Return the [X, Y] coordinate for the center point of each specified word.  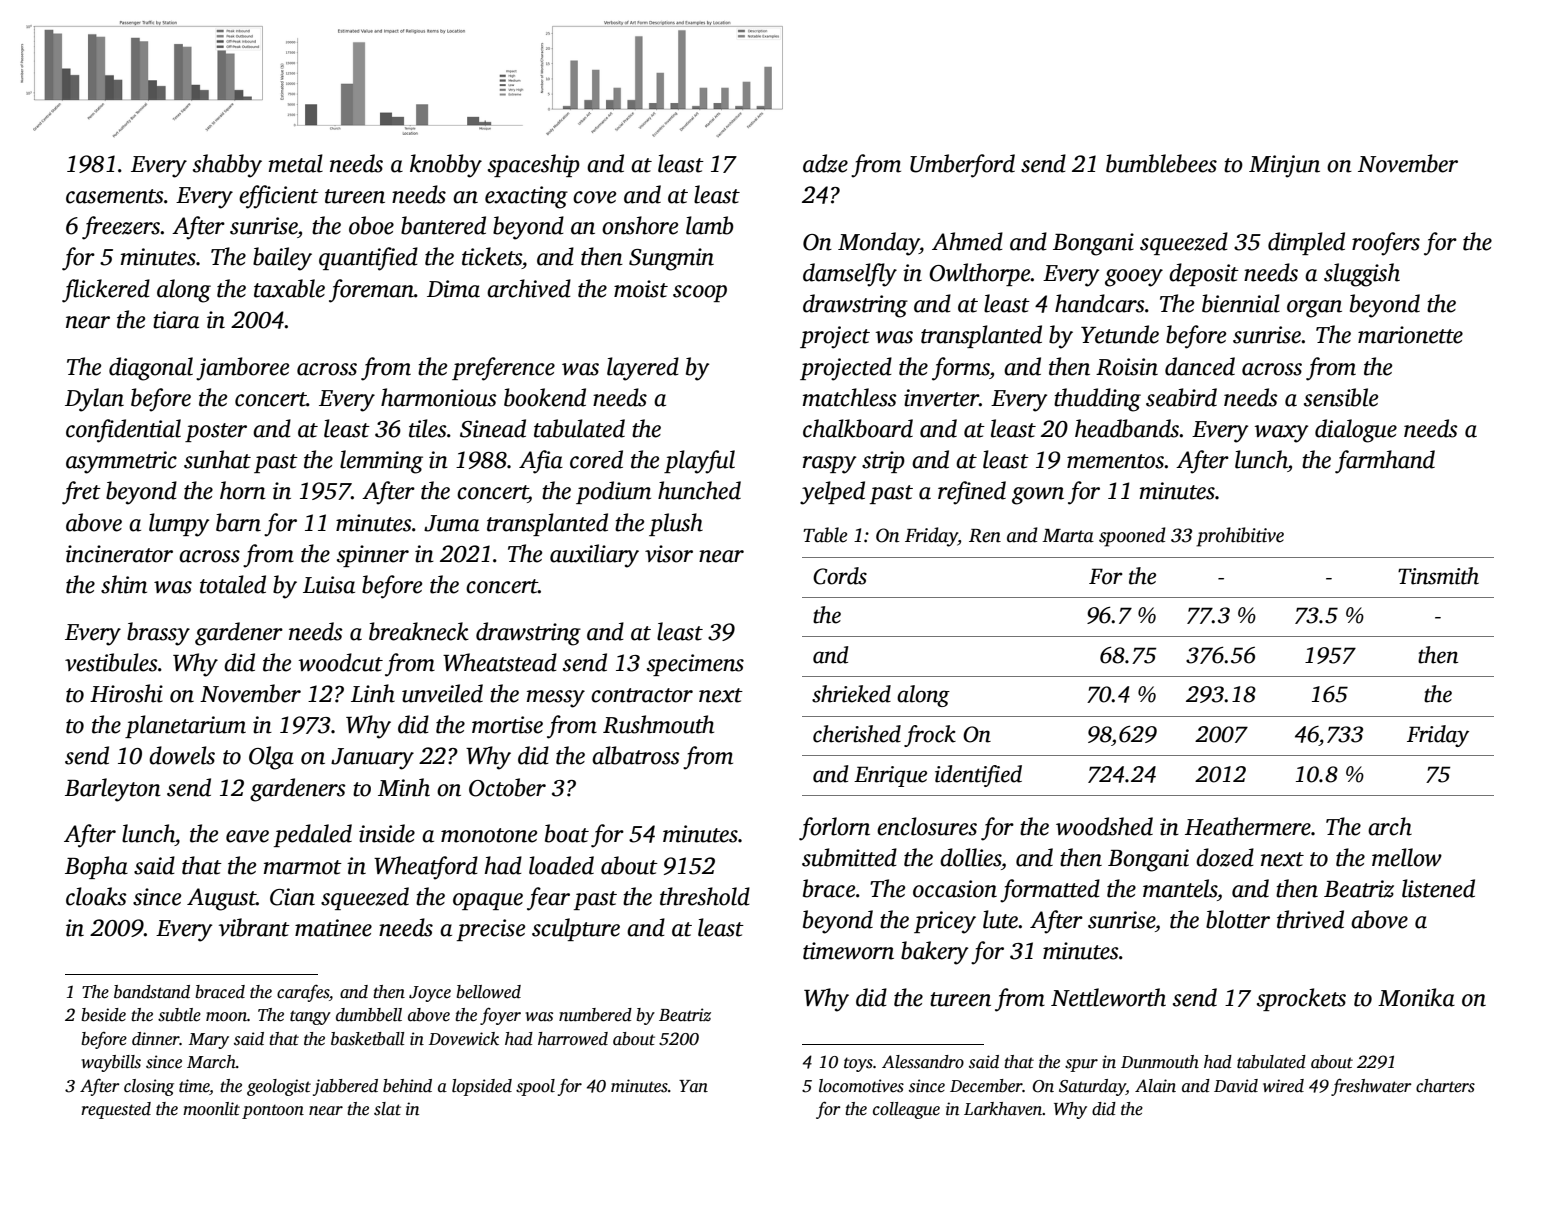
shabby [227, 166]
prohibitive [1240, 537]
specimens [695, 665]
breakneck [419, 631]
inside [387, 833]
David [1236, 1086]
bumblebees [1161, 163]
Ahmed [967, 241]
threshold [705, 896]
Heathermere [1248, 826]
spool [535, 1087]
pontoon [273, 1111]
